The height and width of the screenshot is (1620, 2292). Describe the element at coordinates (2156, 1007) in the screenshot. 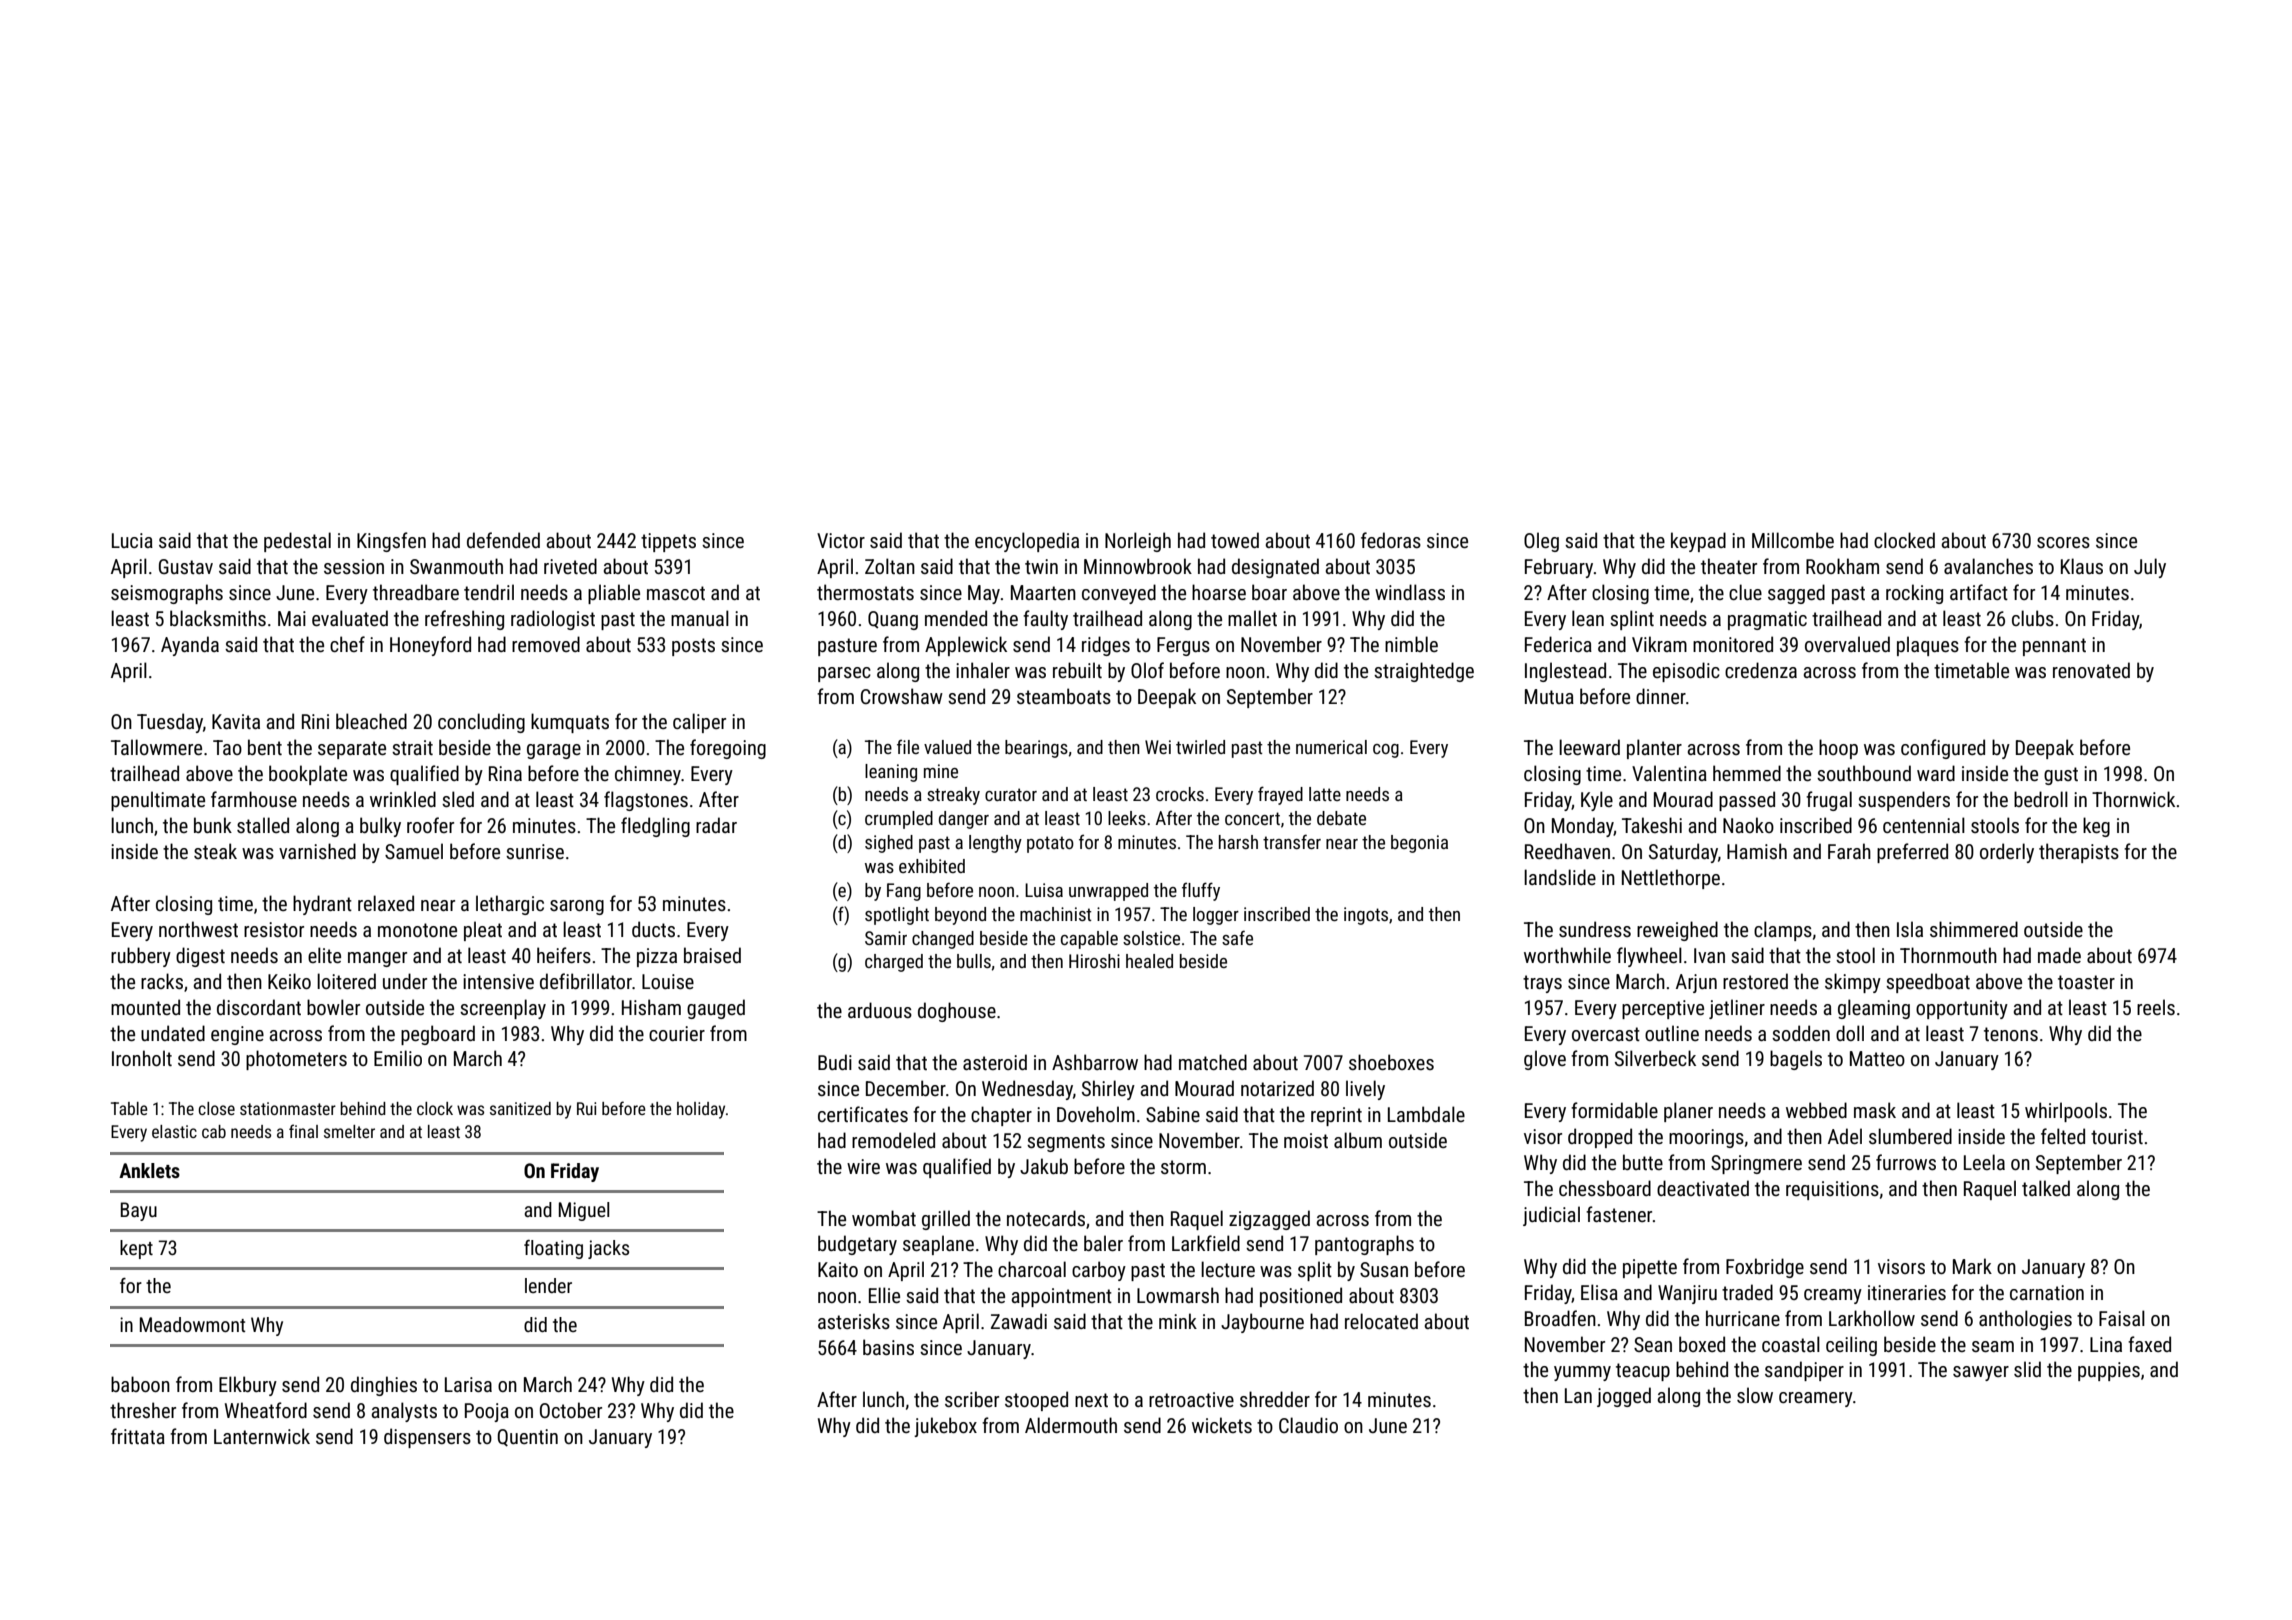

I see `reels` at that location.
